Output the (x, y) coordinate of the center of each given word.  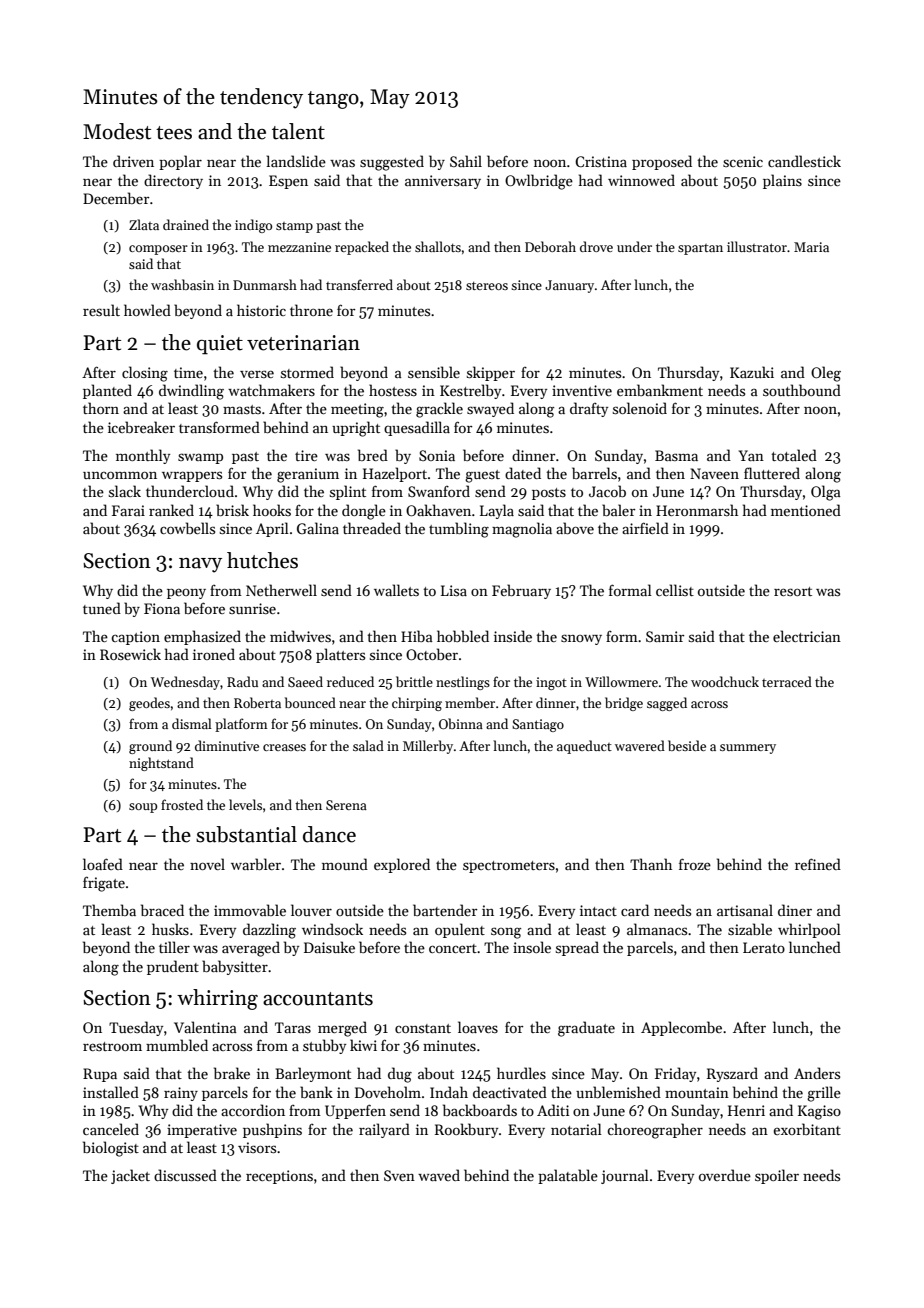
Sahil (466, 161)
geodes (149, 704)
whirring (217, 999)
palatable (568, 1176)
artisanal (745, 910)
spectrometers (509, 867)
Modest (117, 131)
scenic (743, 161)
